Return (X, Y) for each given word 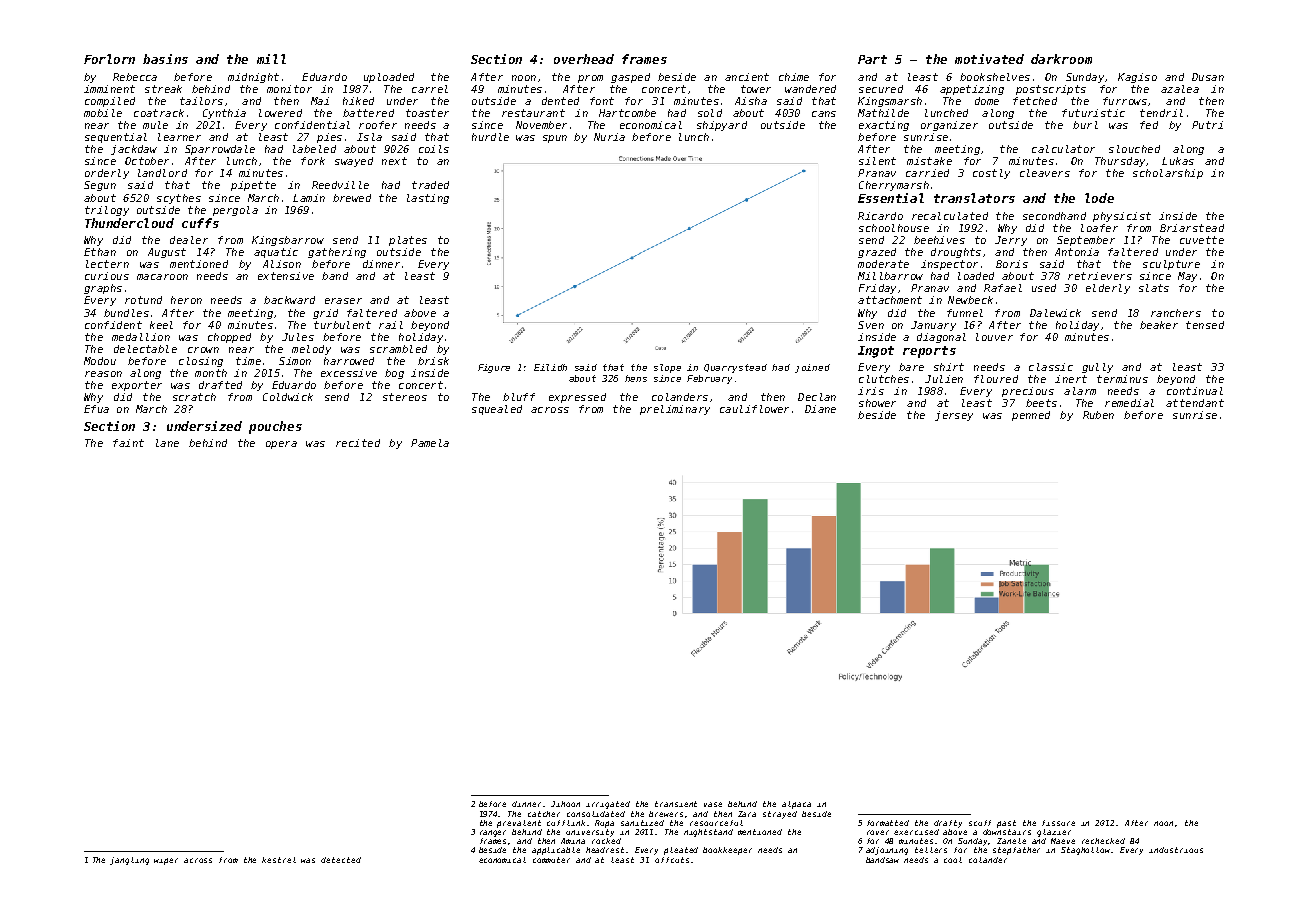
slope (667, 368)
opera (281, 445)
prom (590, 79)
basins (165, 59)
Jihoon (565, 804)
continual (1195, 391)
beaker (1159, 325)
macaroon (162, 277)
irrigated (608, 805)
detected (341, 860)
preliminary (675, 410)
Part (872, 59)
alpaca (796, 805)
